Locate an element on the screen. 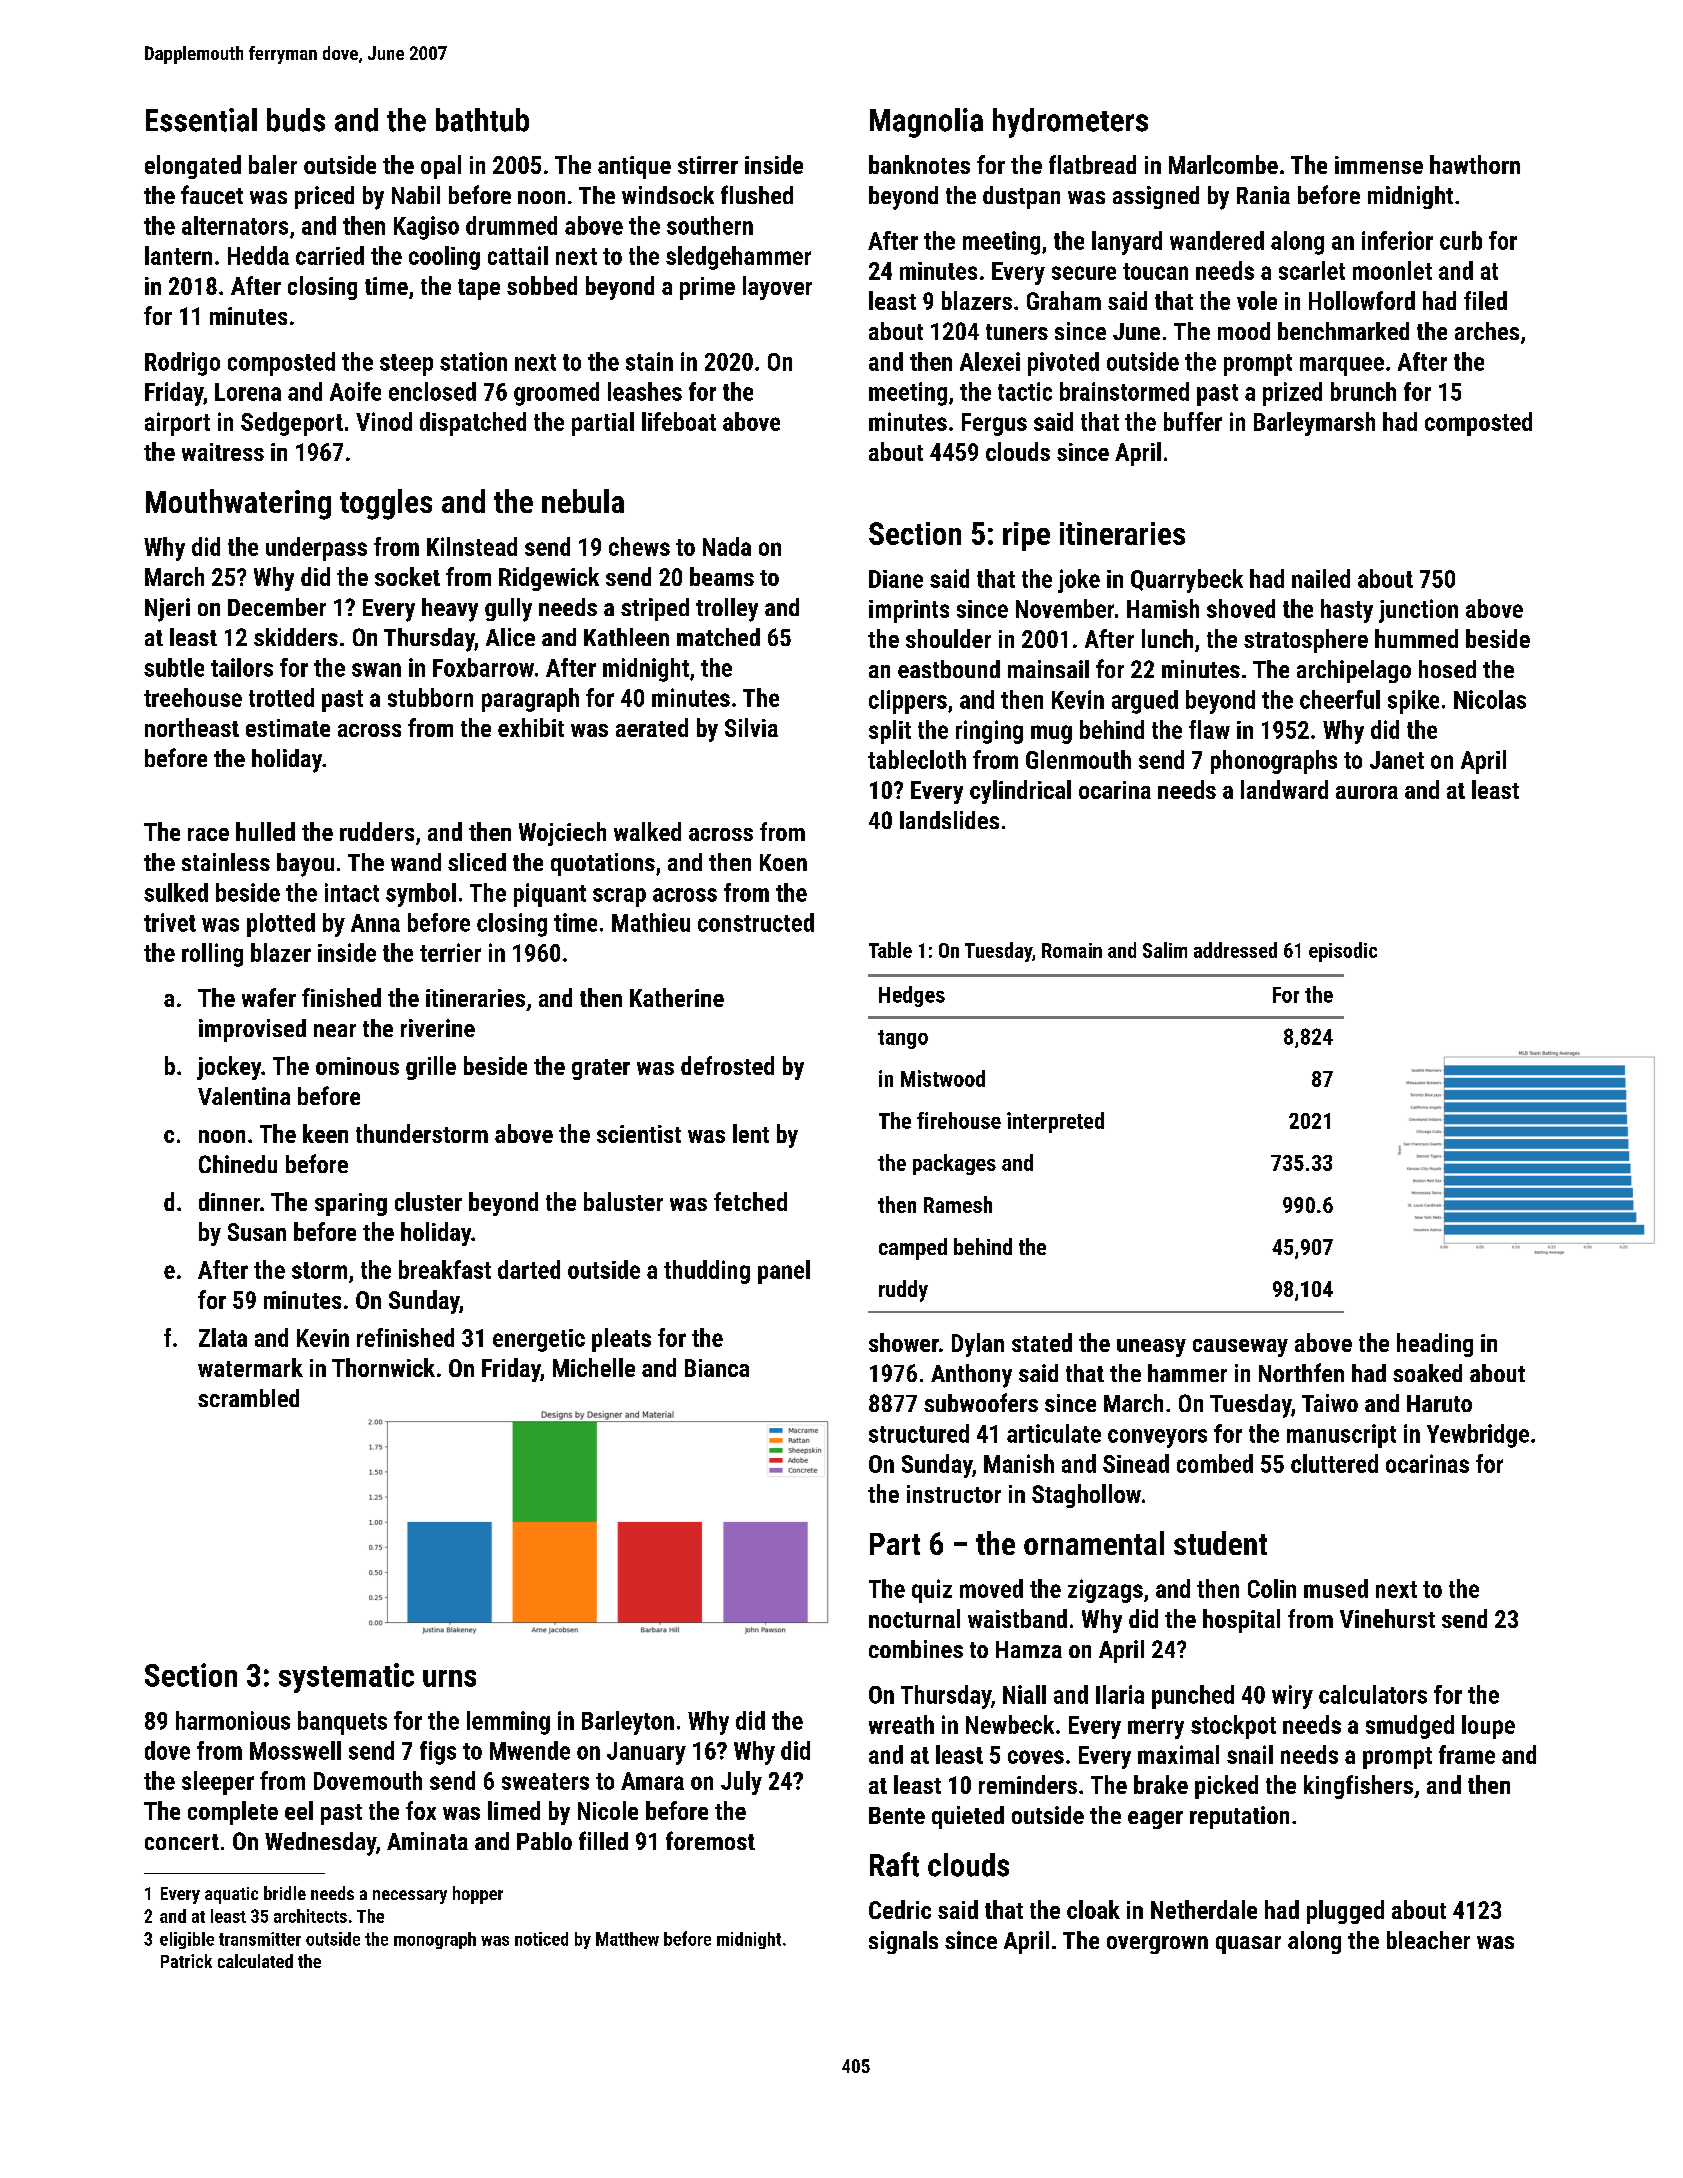 The width and height of the screenshot is (1683, 2178). calculated is located at coordinates (255, 1961).
